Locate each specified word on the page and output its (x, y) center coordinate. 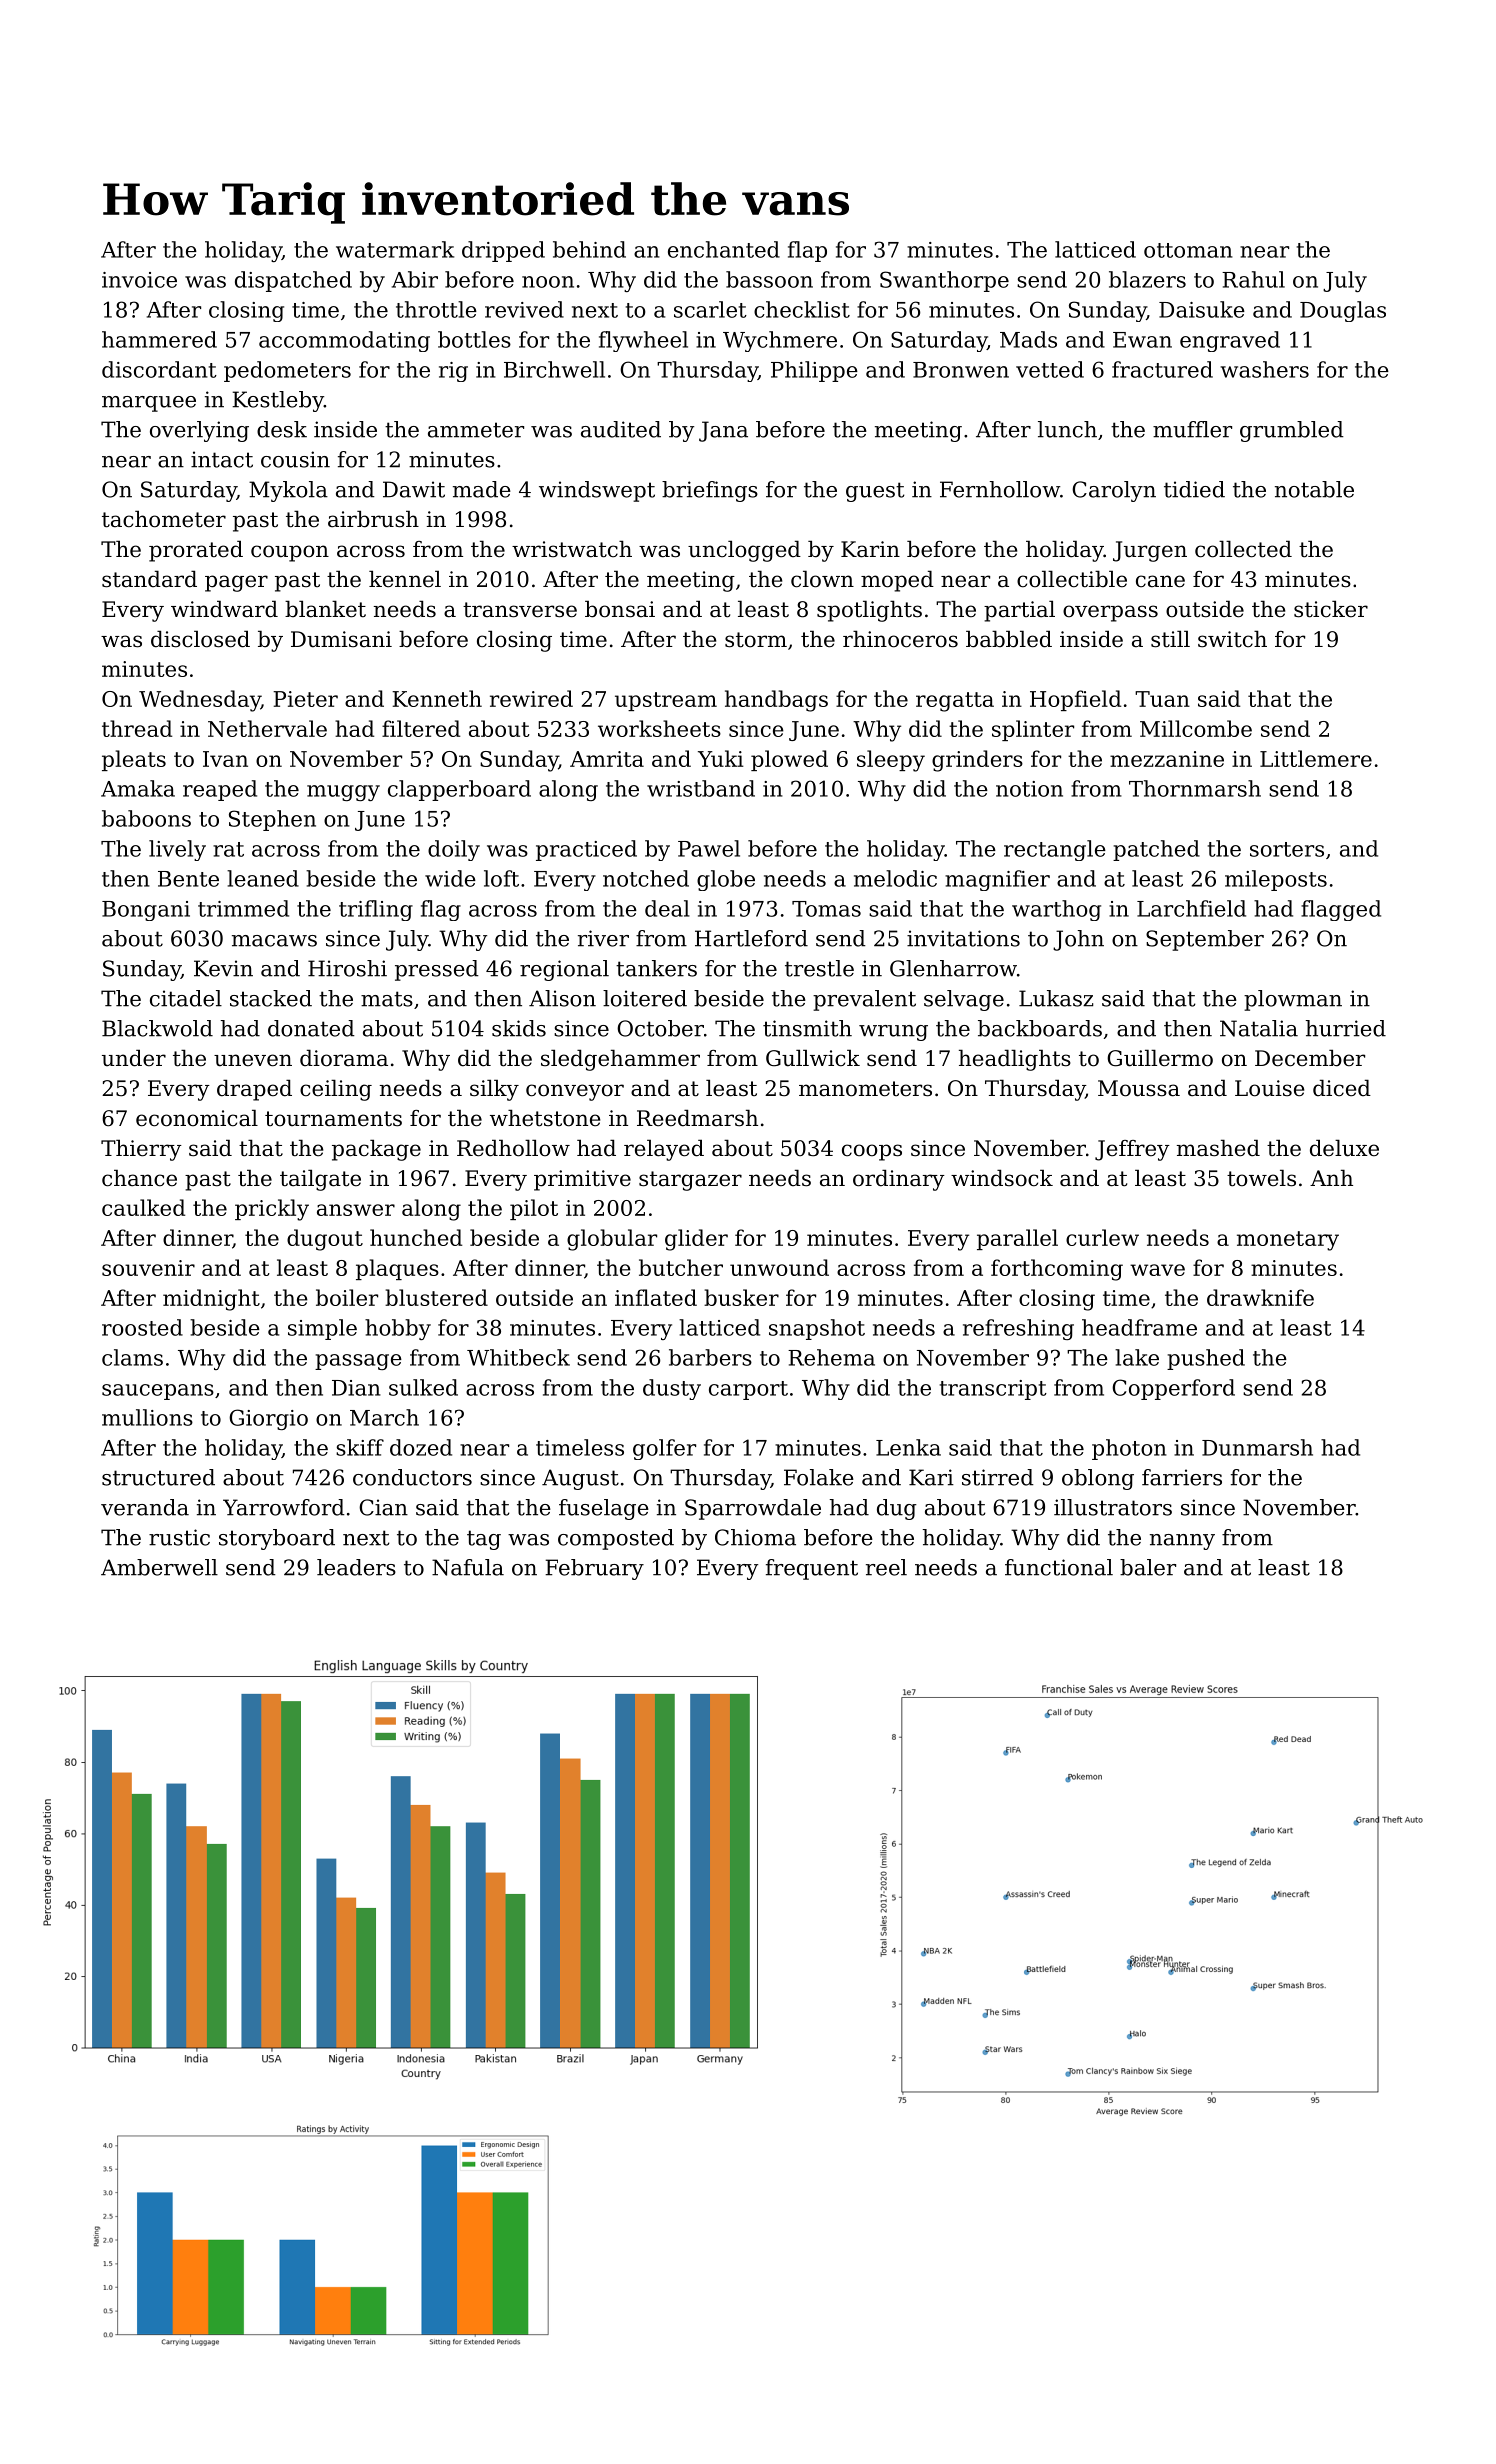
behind (589, 249)
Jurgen (1150, 551)
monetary (1288, 1241)
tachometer (164, 519)
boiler (347, 1297)
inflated (656, 1297)
